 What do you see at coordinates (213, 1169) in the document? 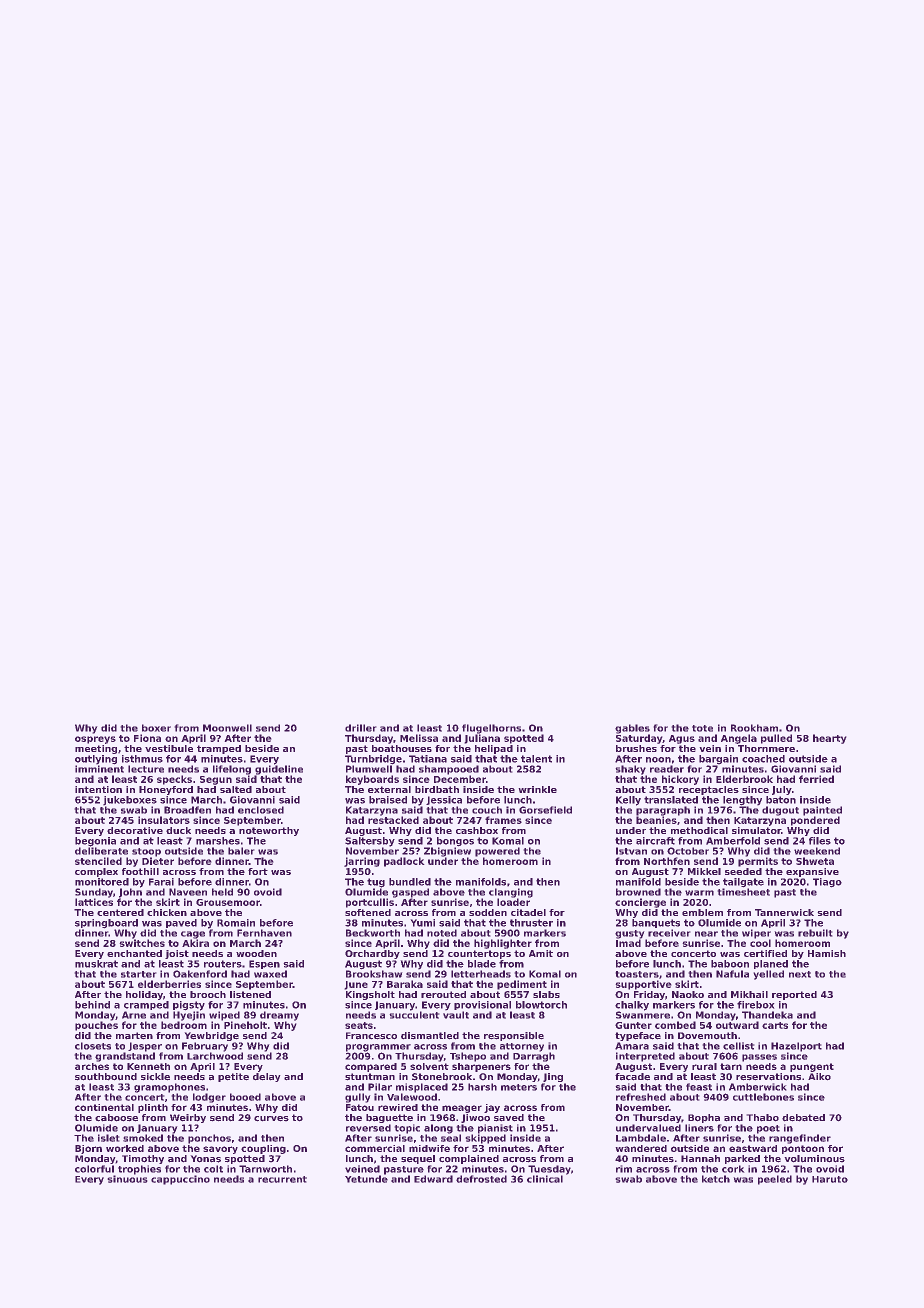
I see `colt` at bounding box center [213, 1169].
